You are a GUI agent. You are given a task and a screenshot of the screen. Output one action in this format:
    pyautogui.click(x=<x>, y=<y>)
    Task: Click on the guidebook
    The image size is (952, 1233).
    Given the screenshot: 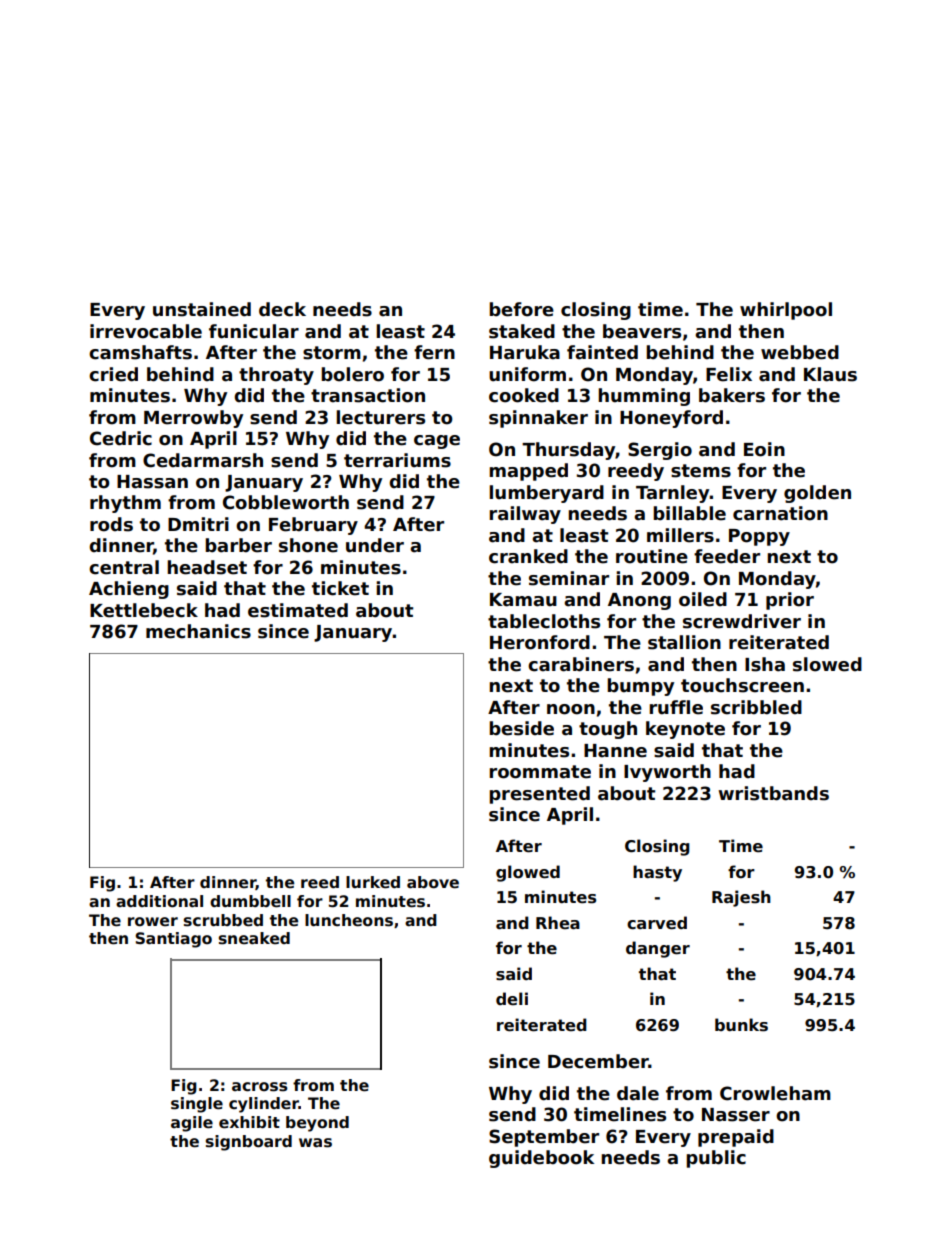 What is the action you would take?
    pyautogui.click(x=541, y=1159)
